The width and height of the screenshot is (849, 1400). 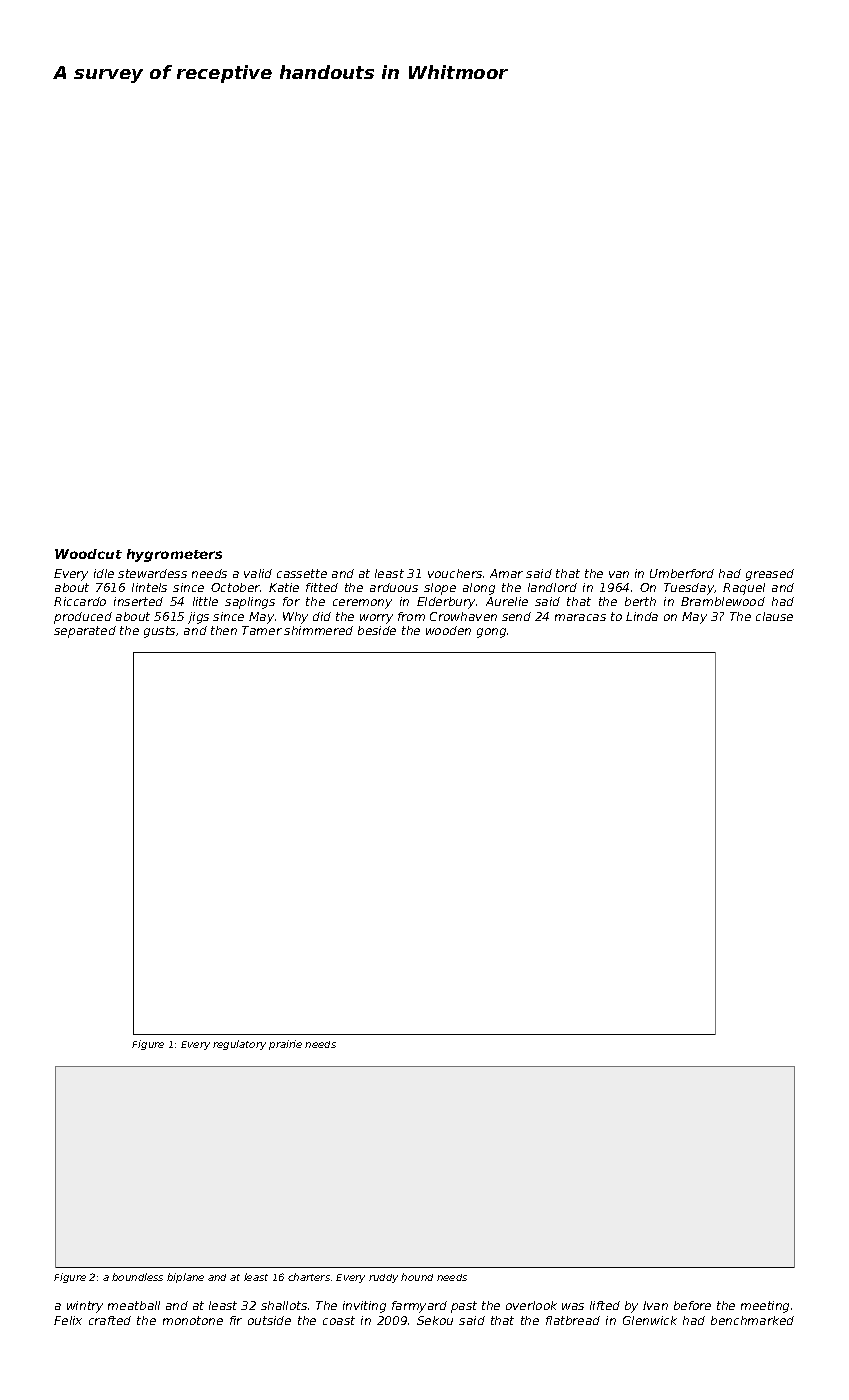 What do you see at coordinates (224, 630) in the screenshot?
I see `then` at bounding box center [224, 630].
